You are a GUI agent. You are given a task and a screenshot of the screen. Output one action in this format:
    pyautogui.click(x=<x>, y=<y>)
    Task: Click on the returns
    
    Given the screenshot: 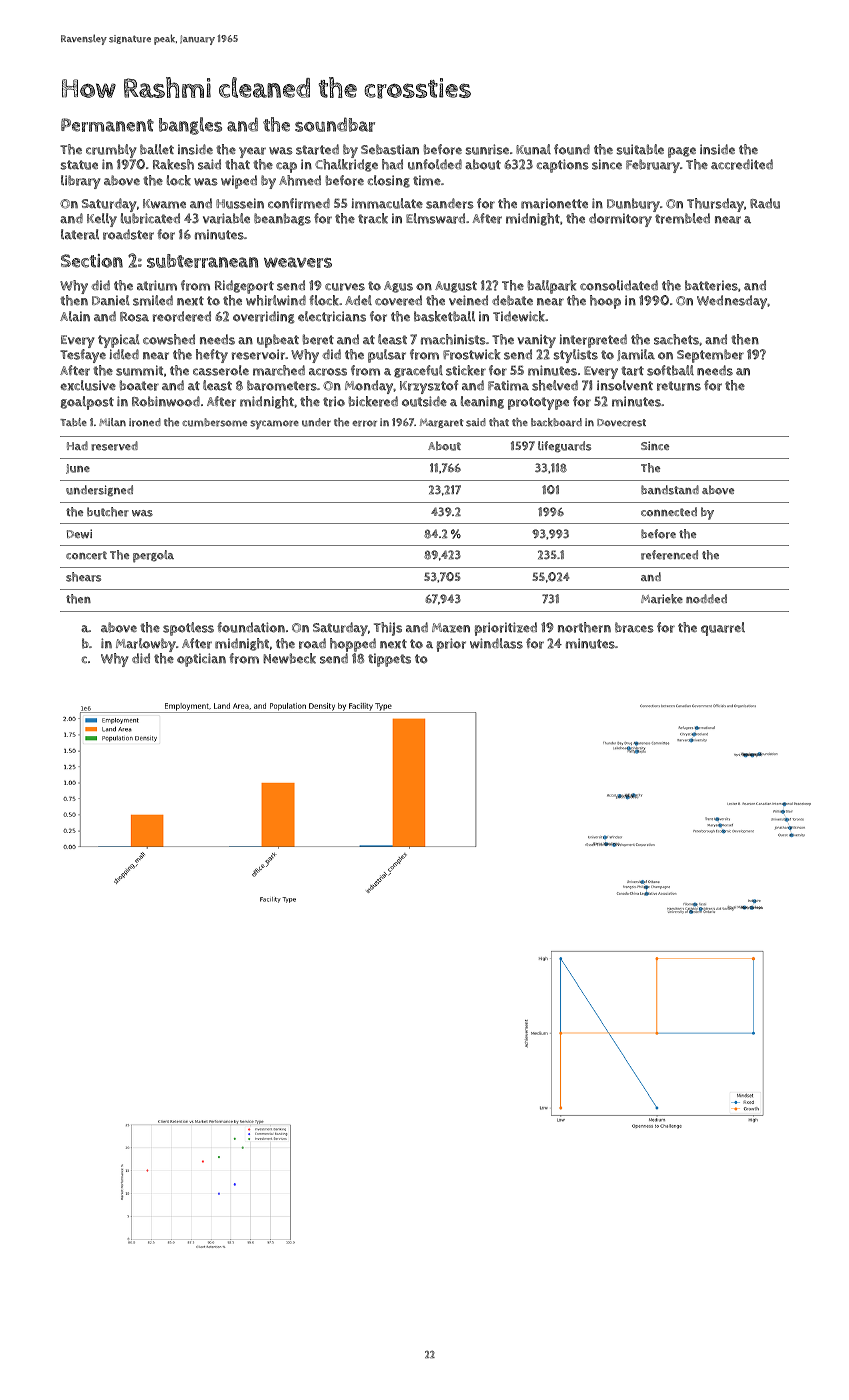 What is the action you would take?
    pyautogui.click(x=679, y=386)
